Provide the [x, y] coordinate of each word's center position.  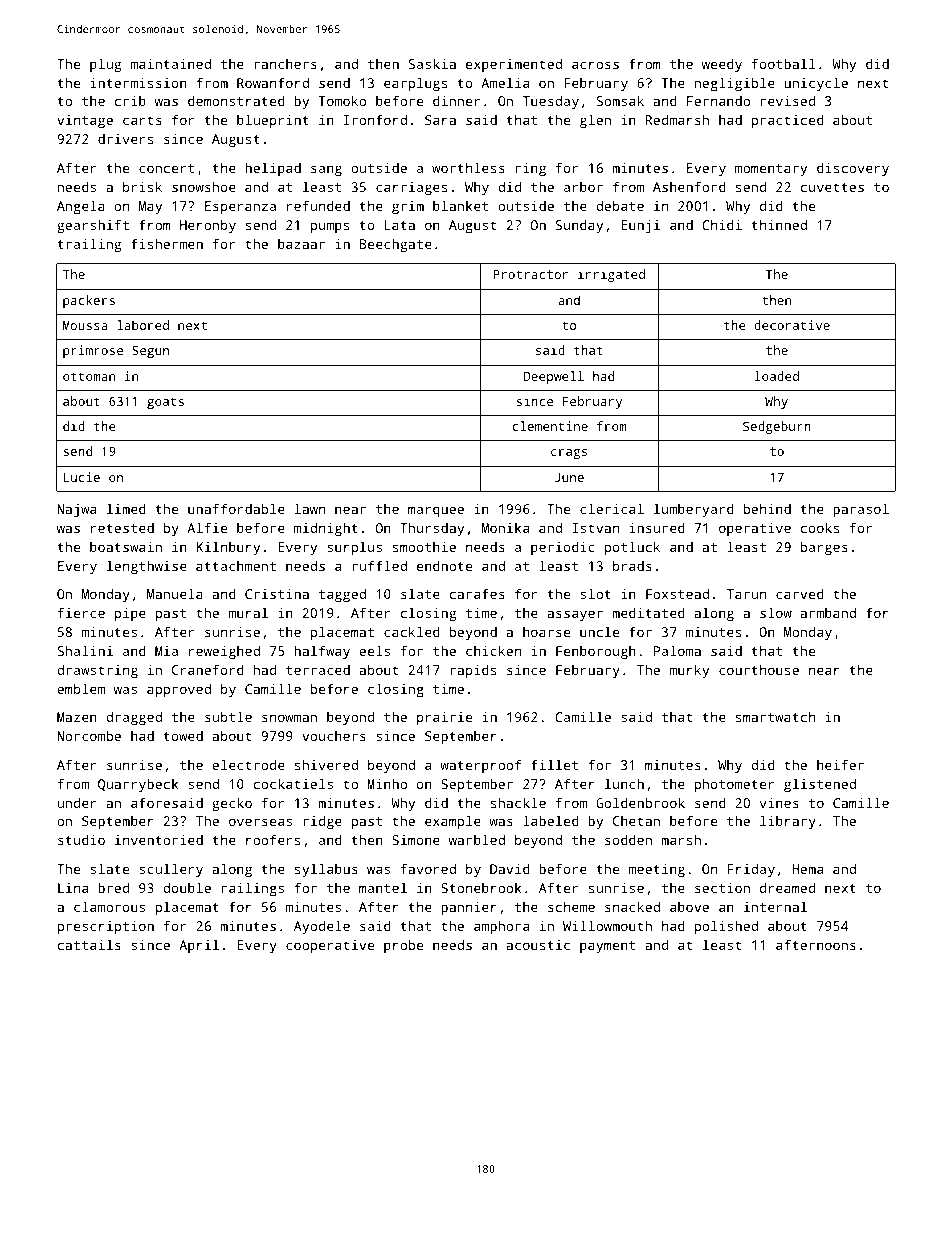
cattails [89, 944]
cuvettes [832, 187]
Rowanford [273, 82]
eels [374, 650]
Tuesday [551, 102]
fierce [81, 612]
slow [776, 612]
